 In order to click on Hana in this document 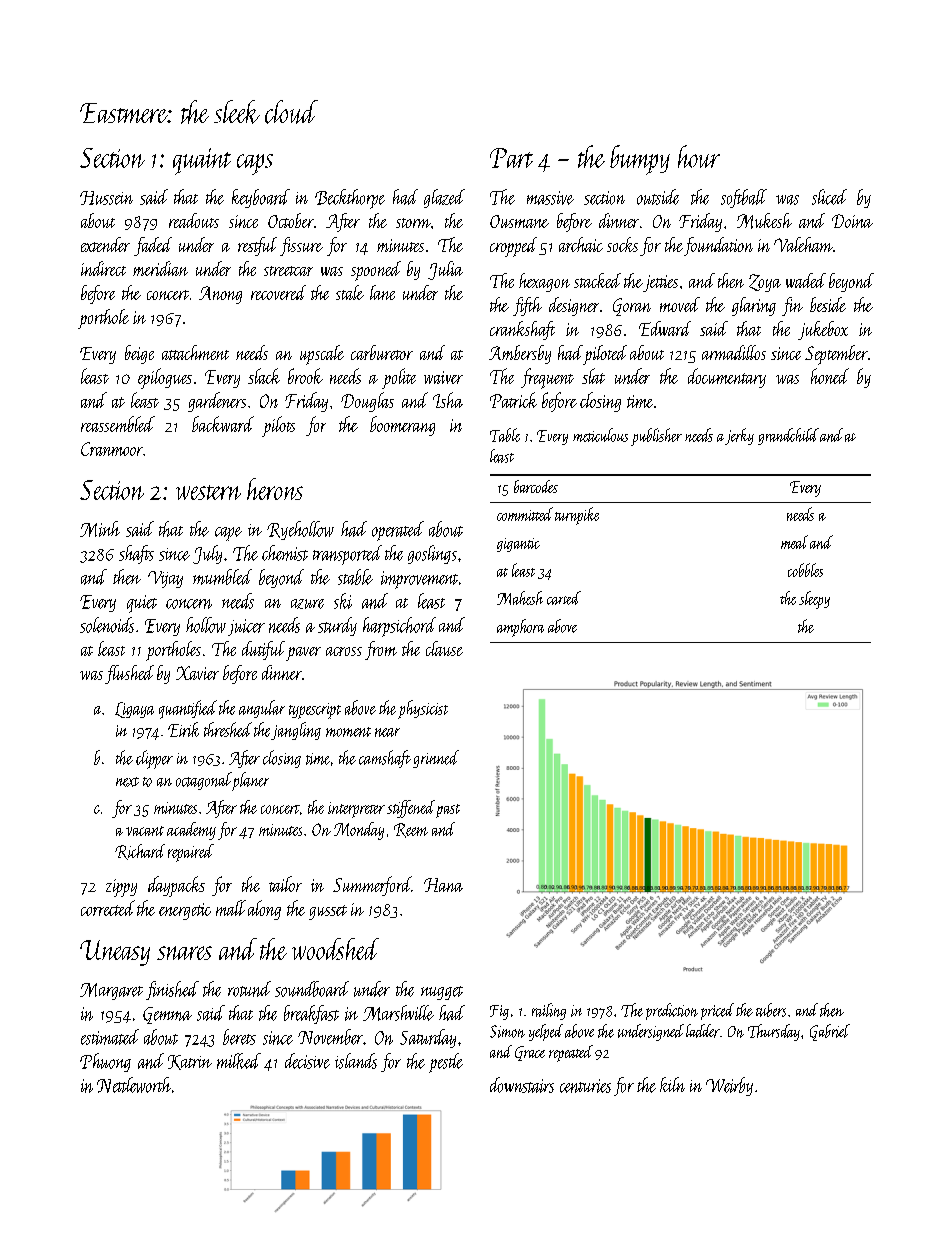, I will do `click(443, 885)`.
